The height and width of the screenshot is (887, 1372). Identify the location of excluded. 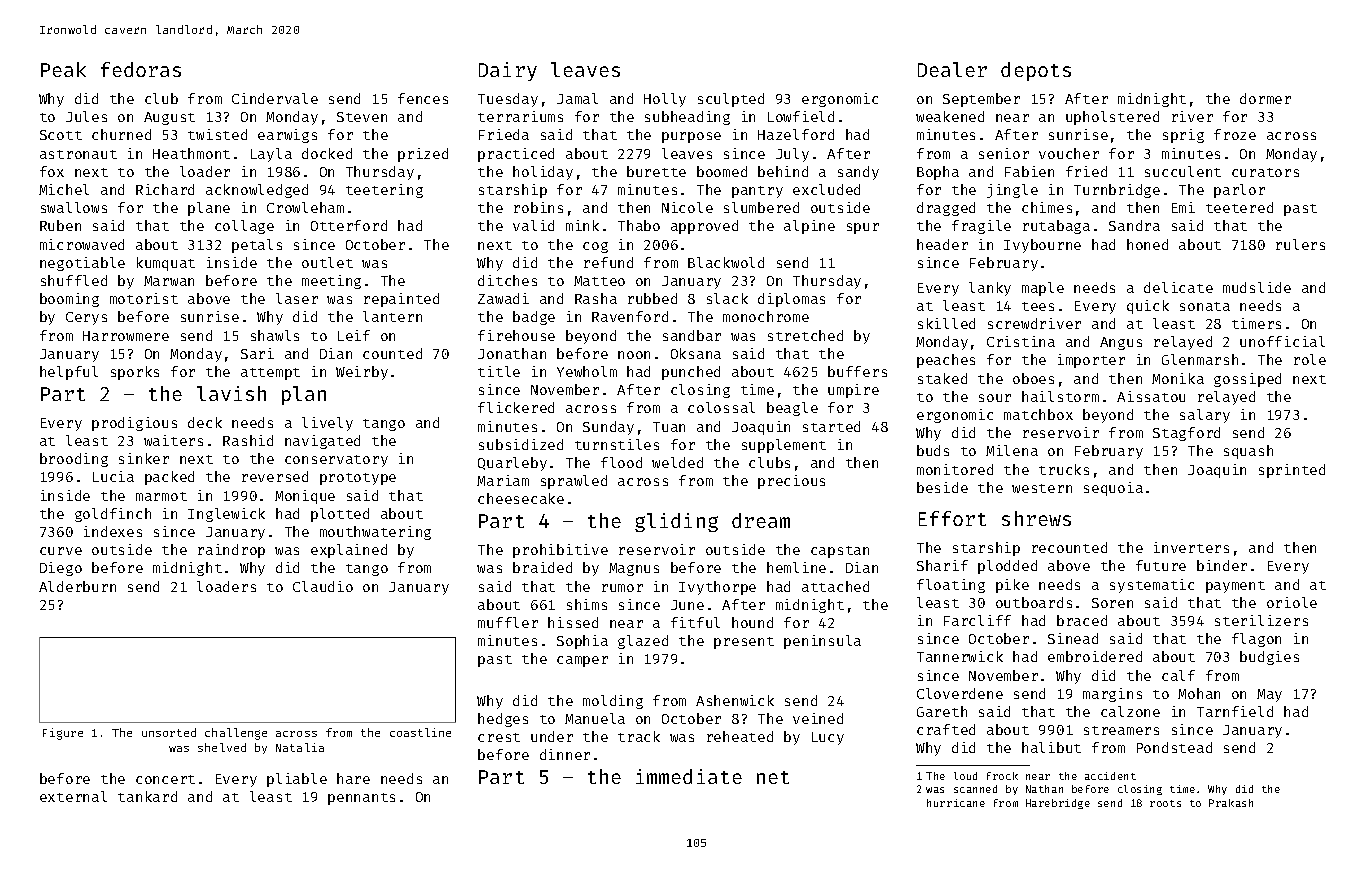
(826, 189).
